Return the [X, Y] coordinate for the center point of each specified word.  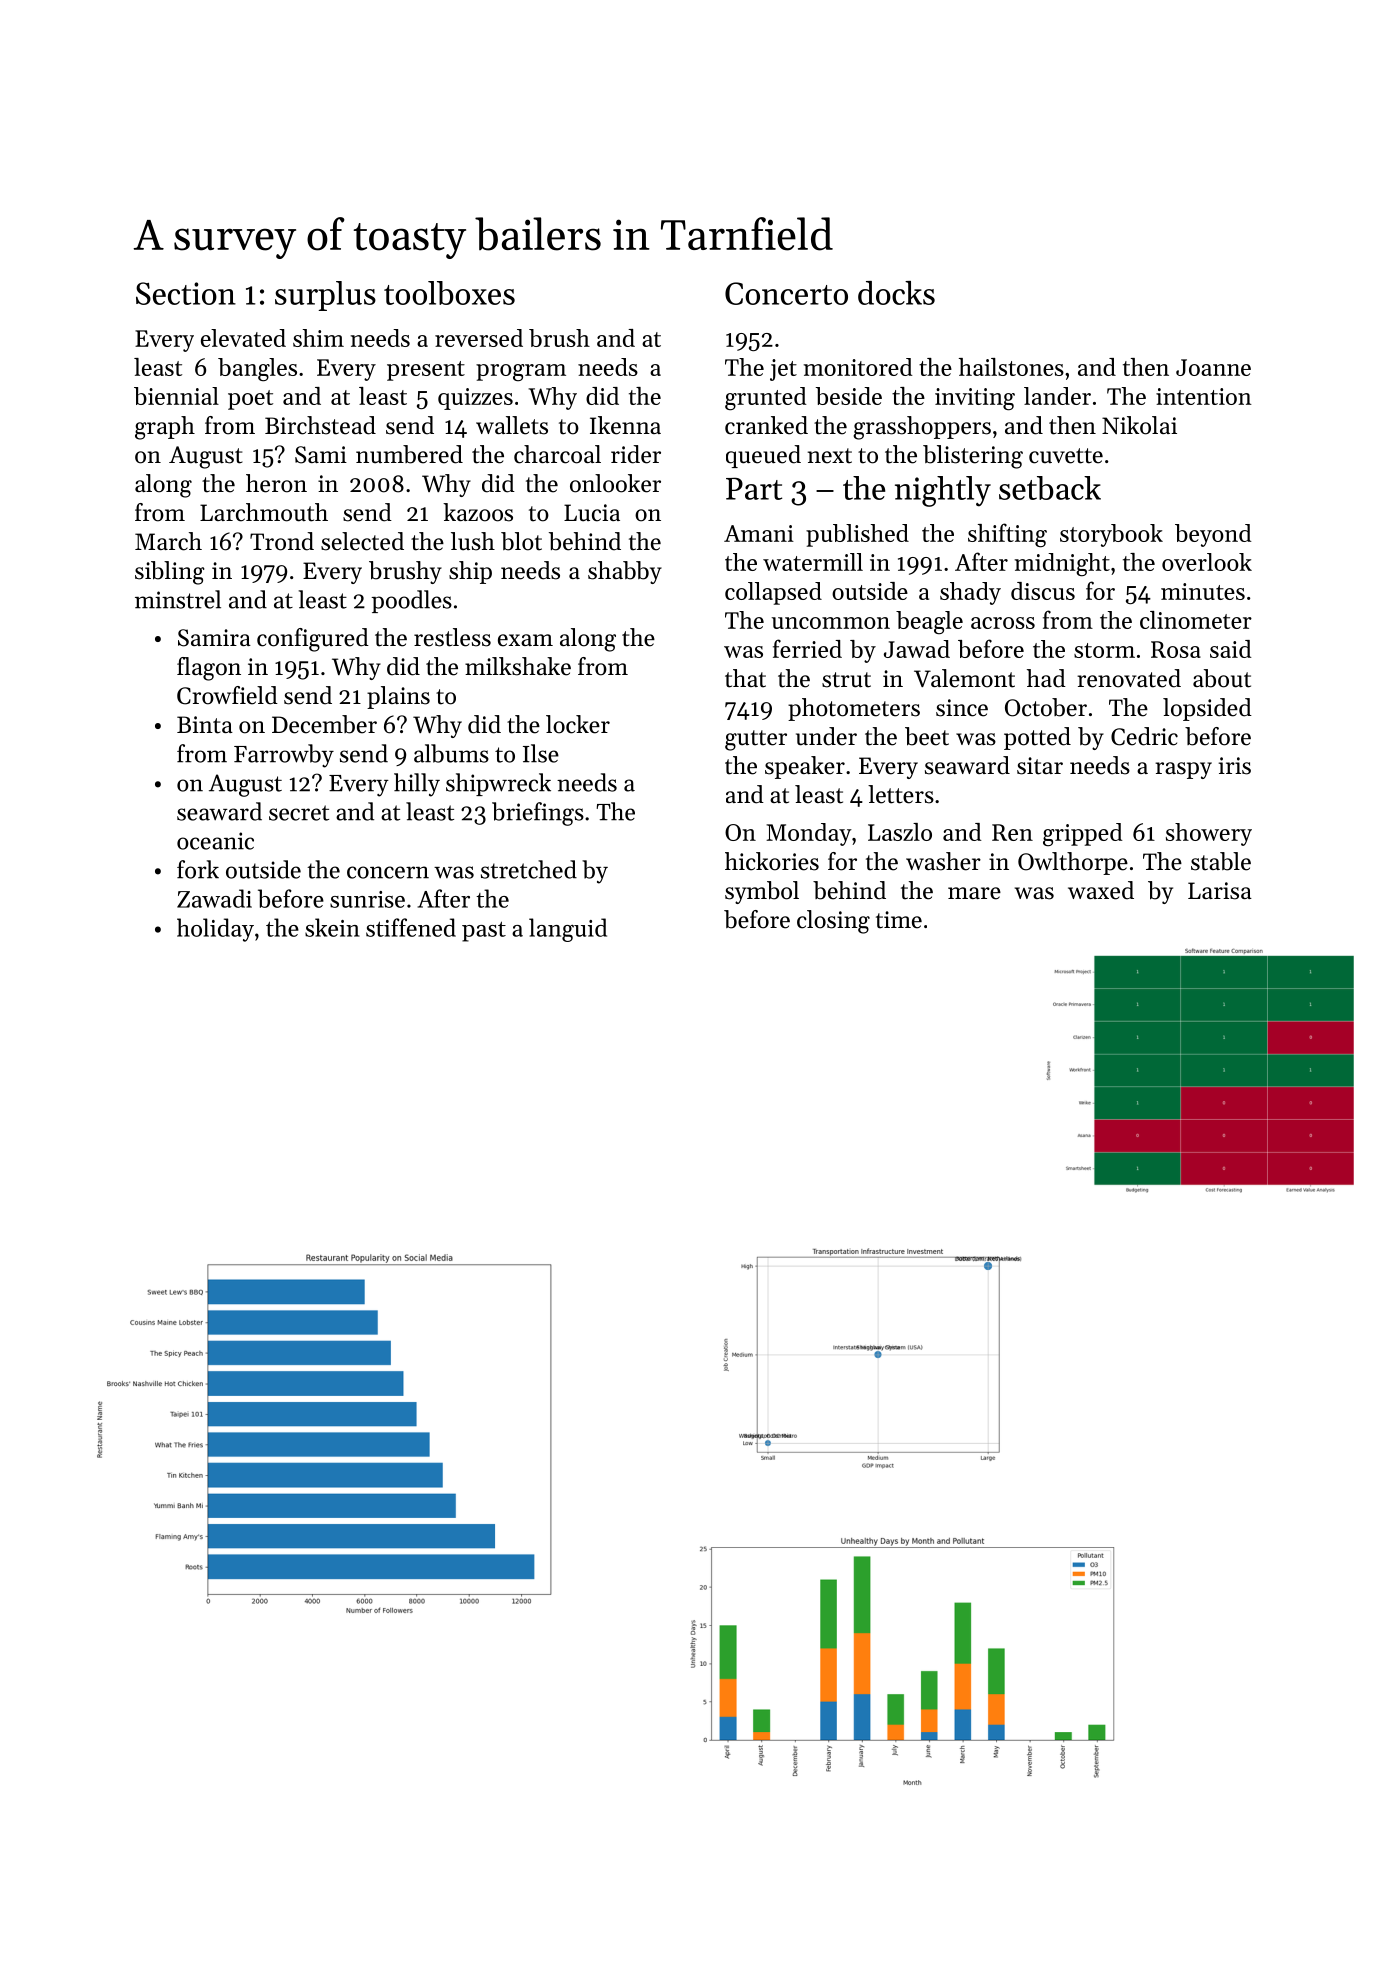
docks [896, 293]
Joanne [1213, 367]
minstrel [178, 599]
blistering [973, 457]
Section [186, 293]
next [829, 456]
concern [388, 872]
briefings [538, 814]
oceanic [215, 841]
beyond [1213, 535]
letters [901, 794]
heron [276, 483]
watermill [813, 562]
